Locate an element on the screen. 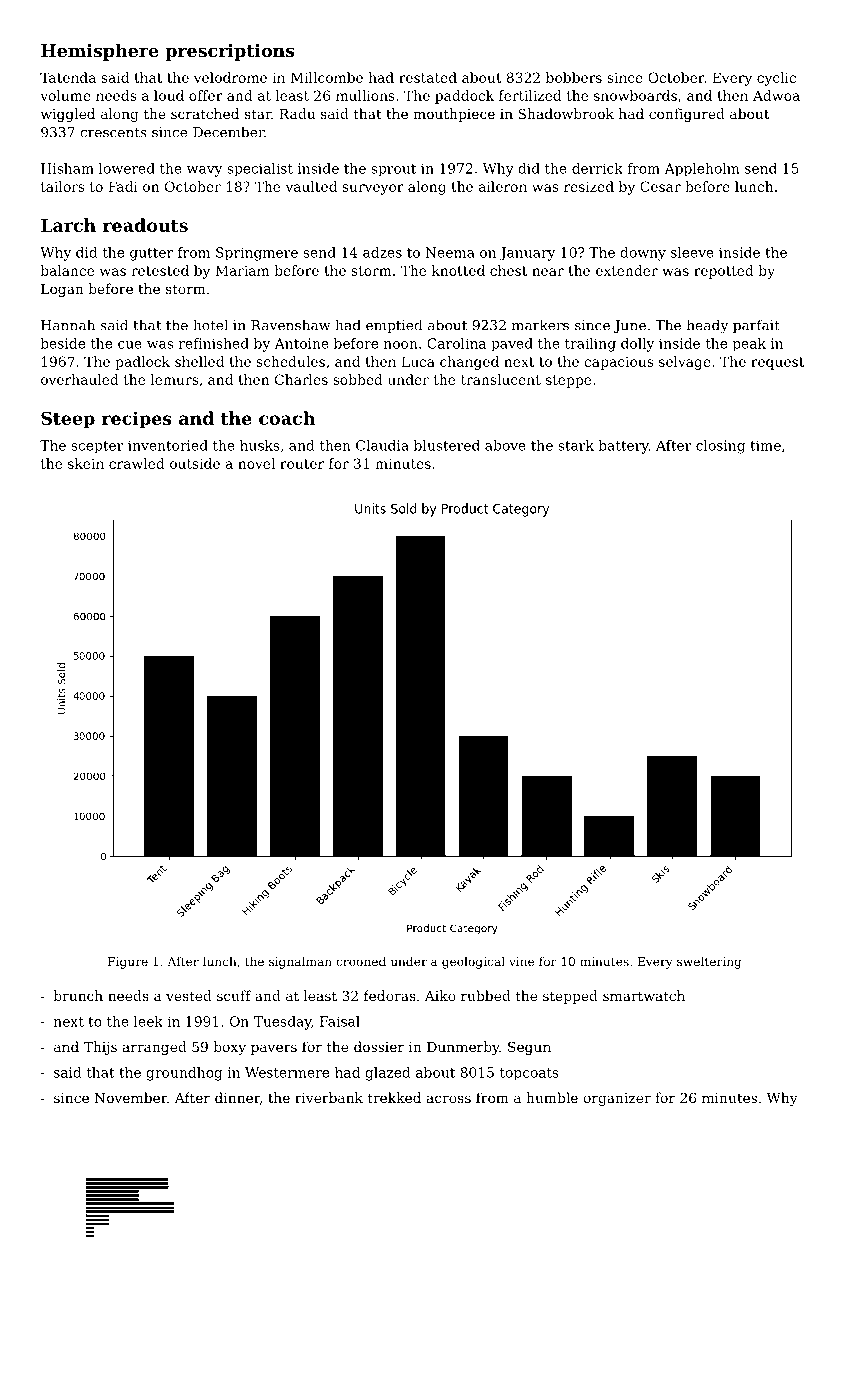 Image resolution: width=849 pixels, height=1400 pixels. blustered is located at coordinates (447, 445).
